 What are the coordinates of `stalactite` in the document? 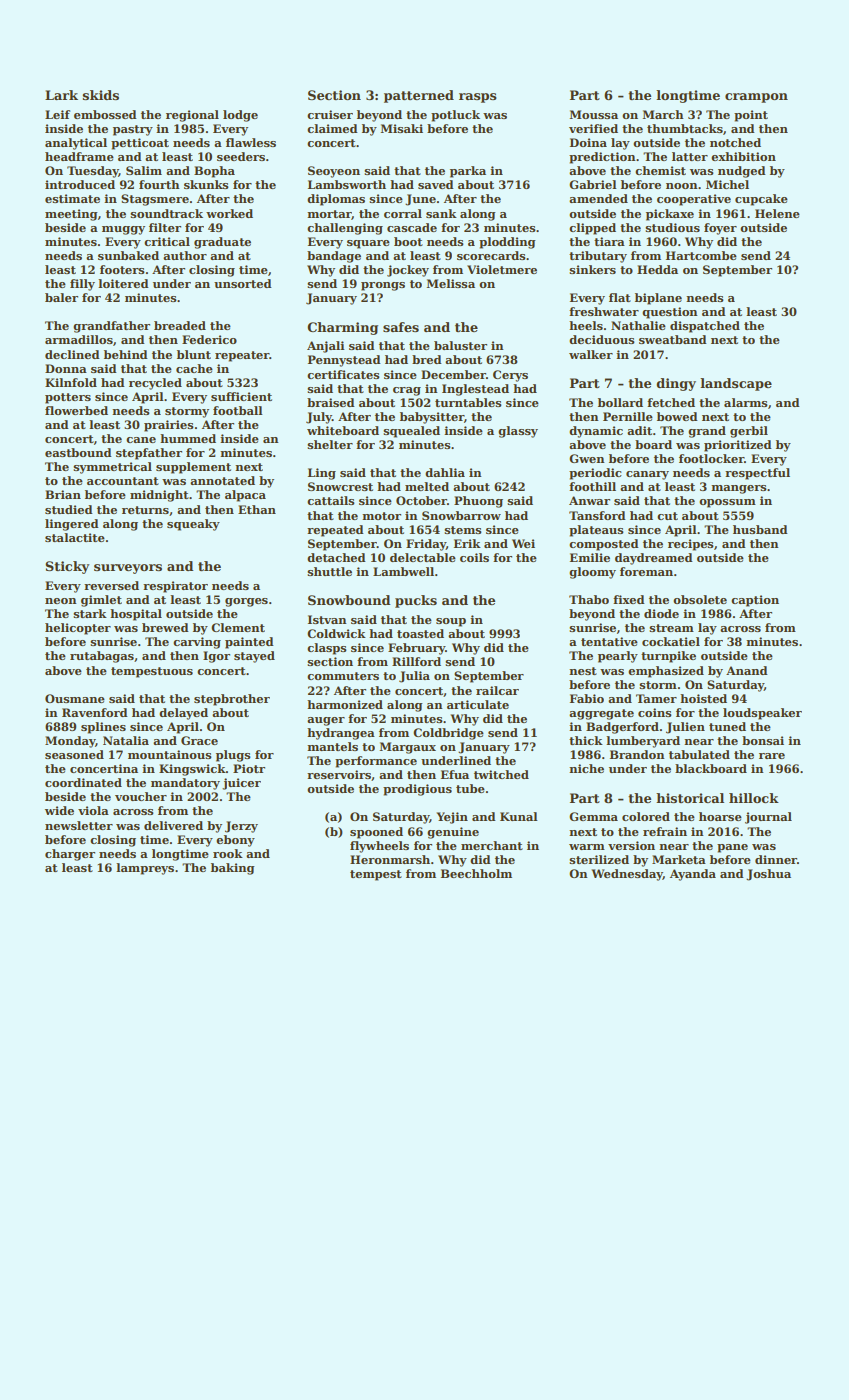 It's located at (75, 537).
